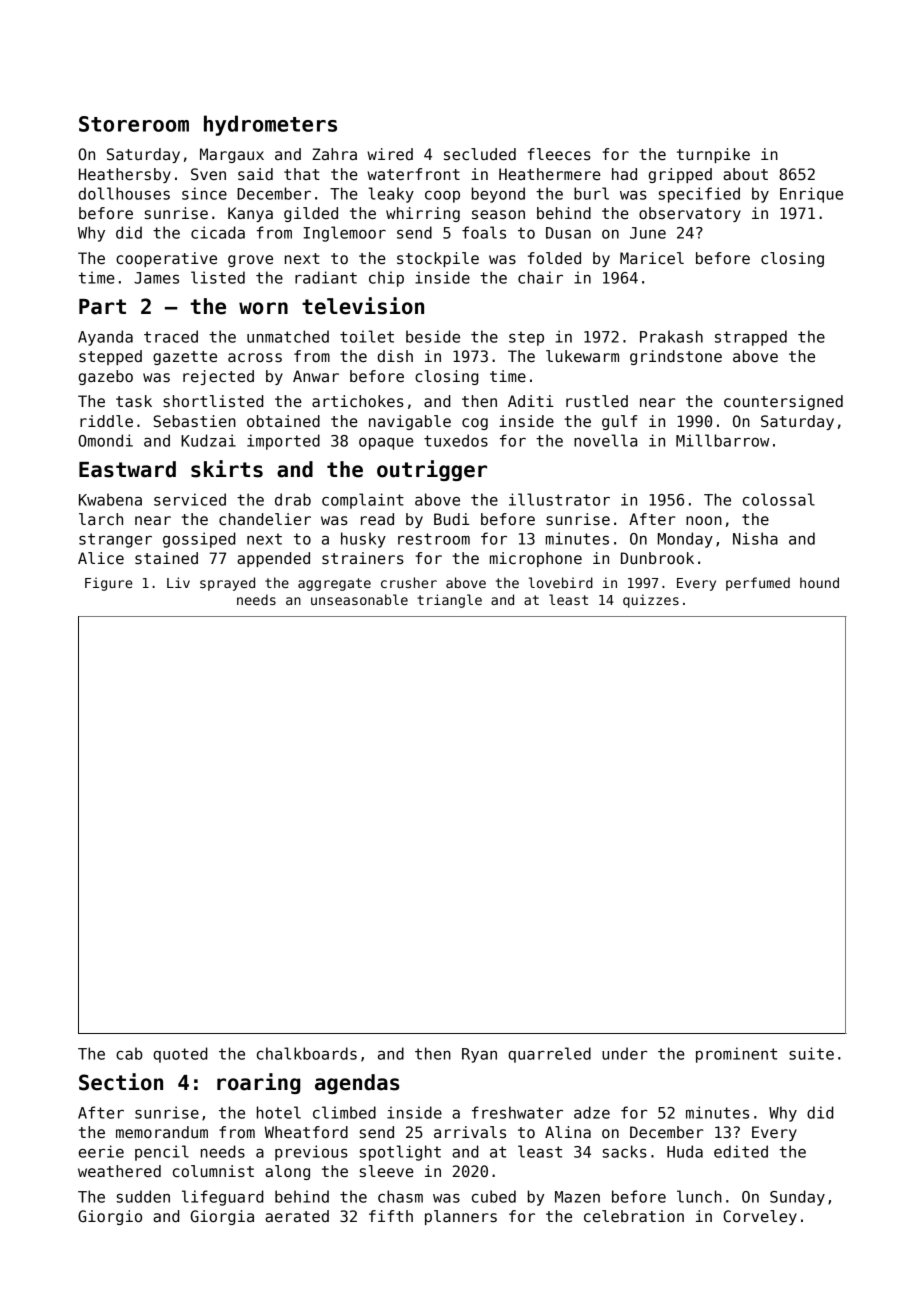  Describe the element at coordinates (134, 124) in the screenshot. I see `Storeroom` at that location.
